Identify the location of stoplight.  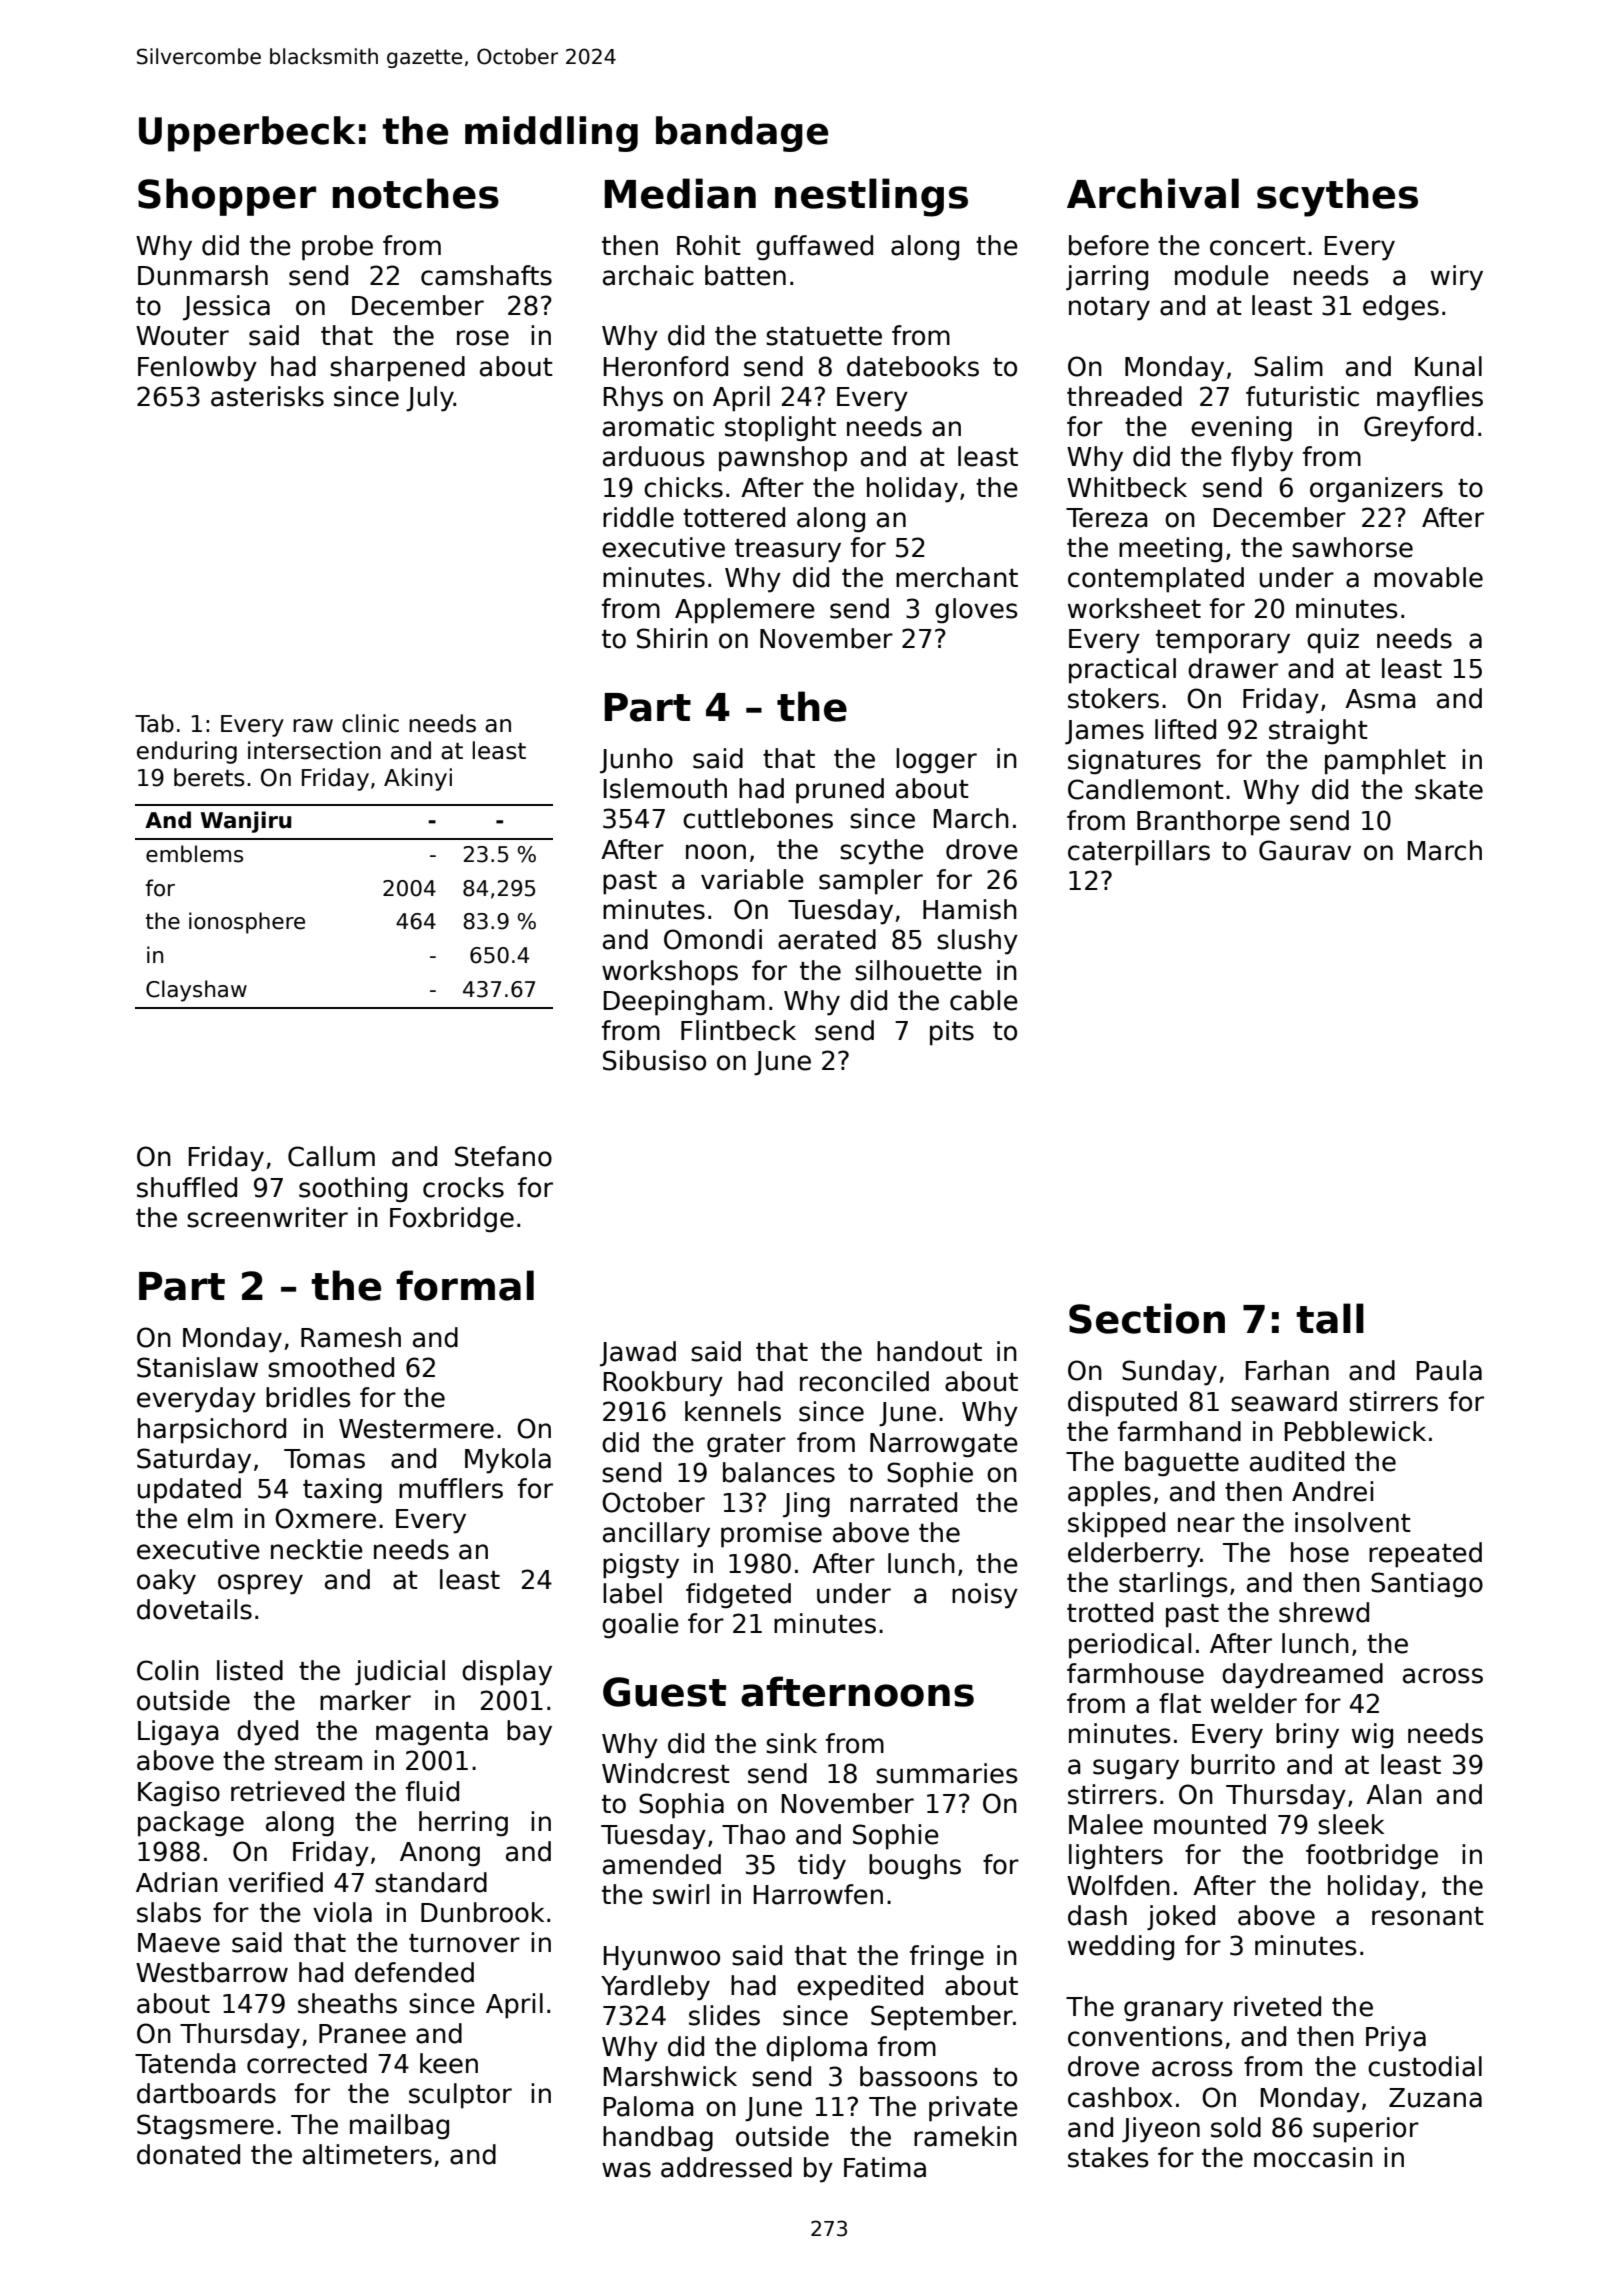
(780, 429).
